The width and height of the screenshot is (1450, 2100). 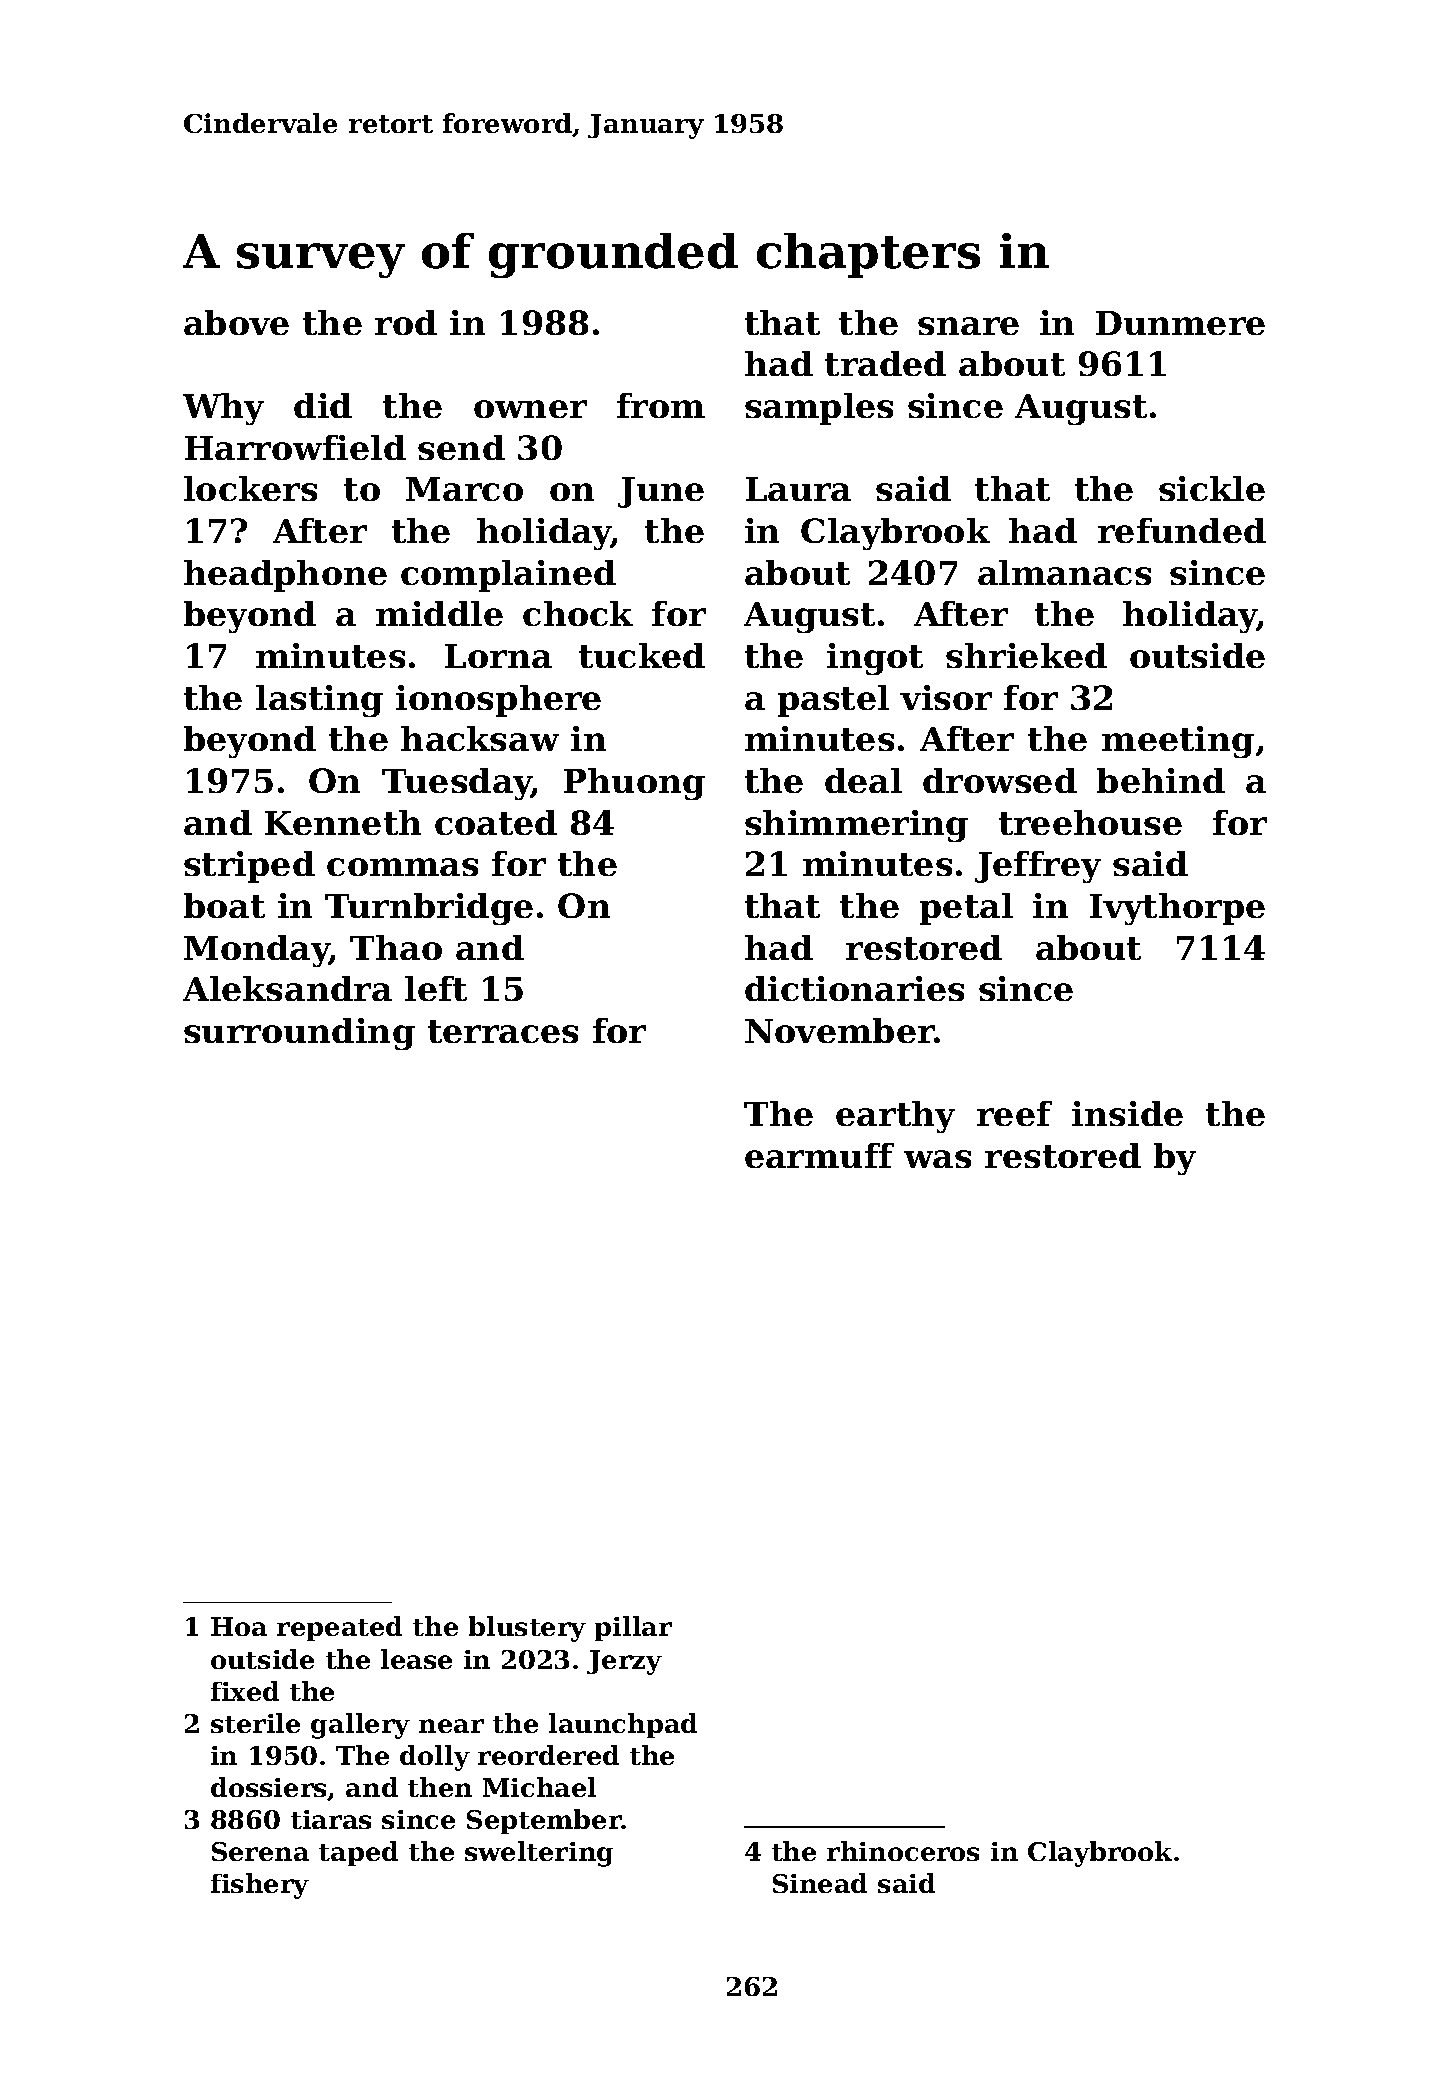 What do you see at coordinates (819, 1155) in the screenshot?
I see `earmuff` at bounding box center [819, 1155].
